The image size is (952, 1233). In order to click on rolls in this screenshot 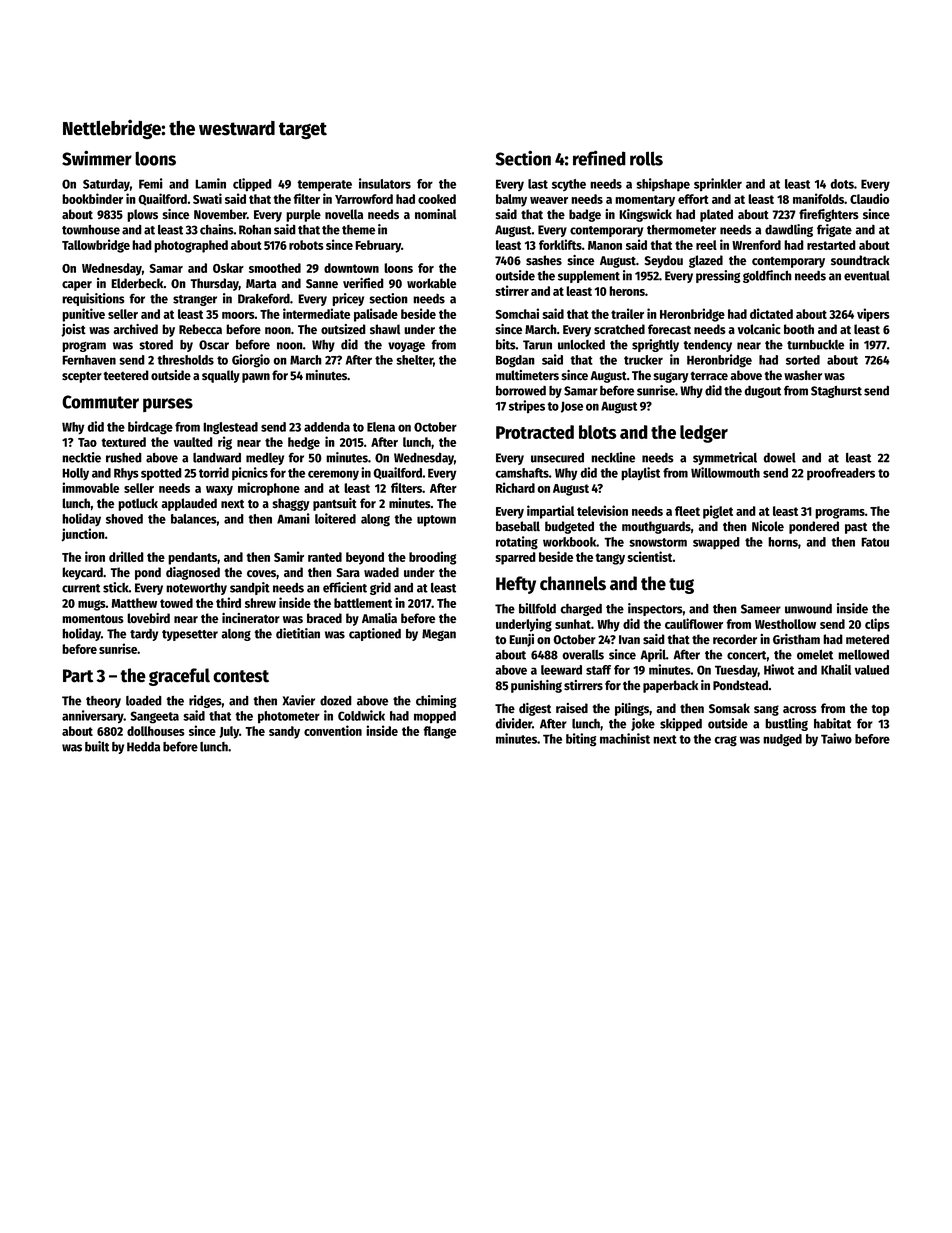, I will do `click(646, 158)`.
